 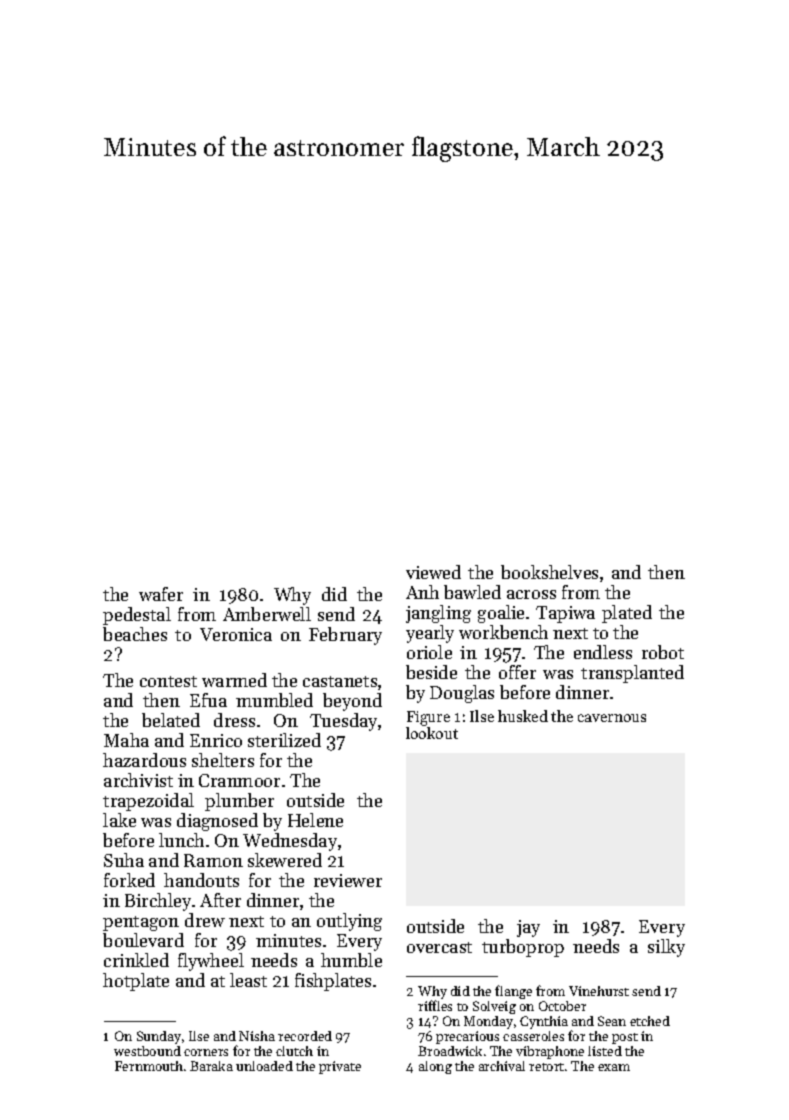 I want to click on viewed, so click(x=433, y=572).
